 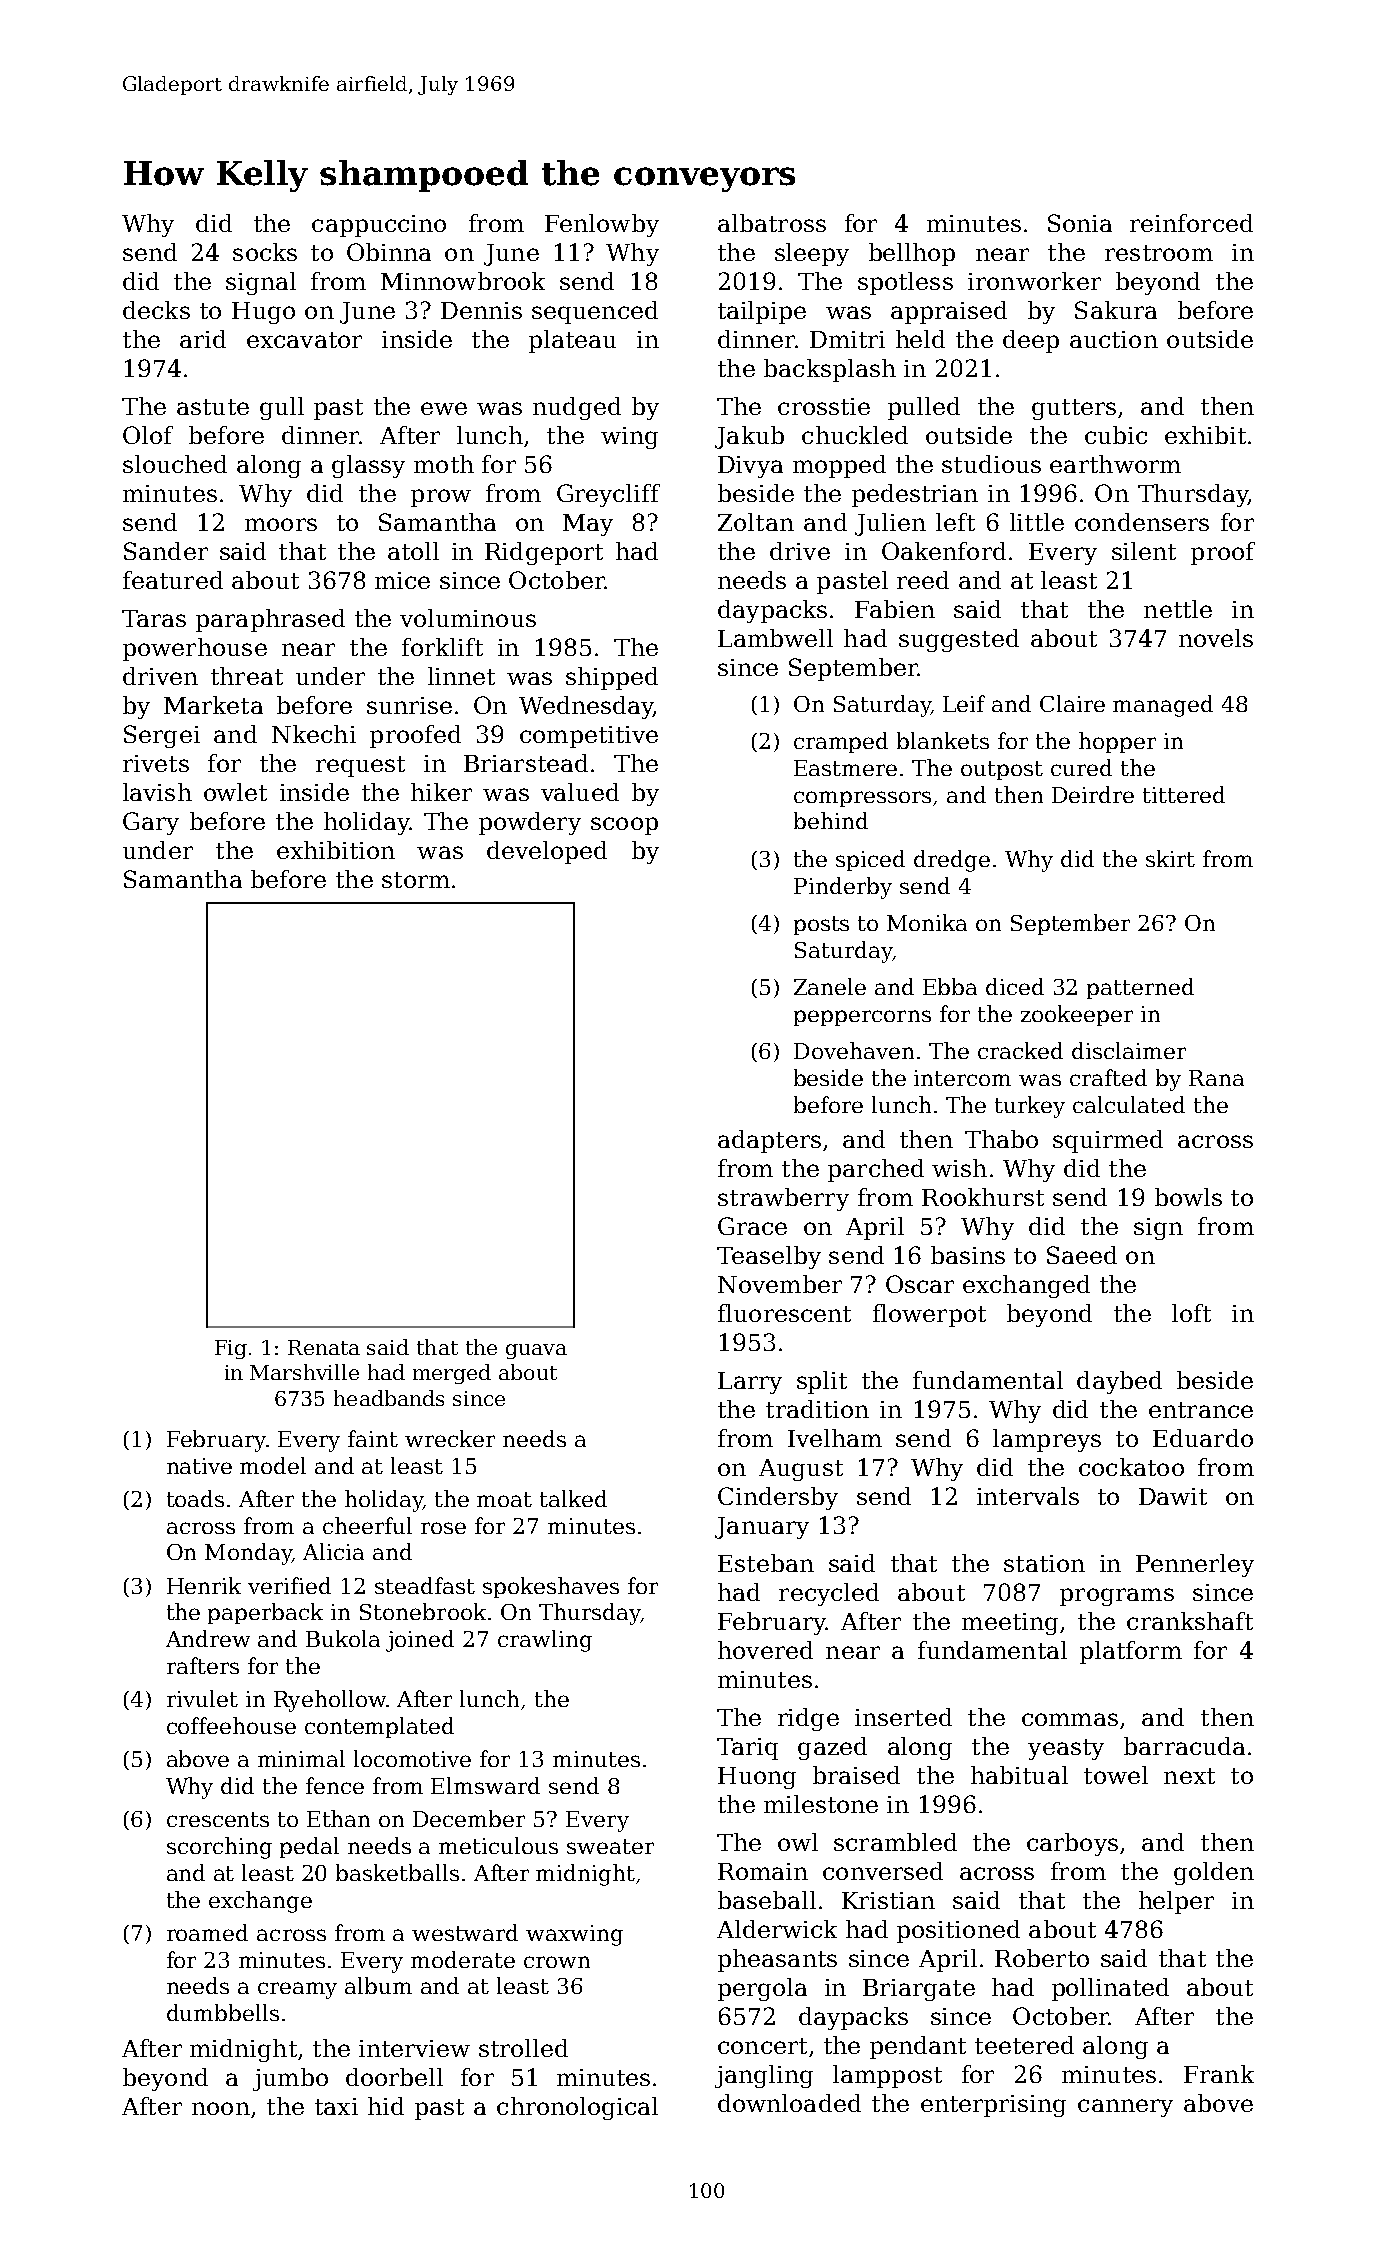 I want to click on Fenlowby, so click(x=602, y=225).
